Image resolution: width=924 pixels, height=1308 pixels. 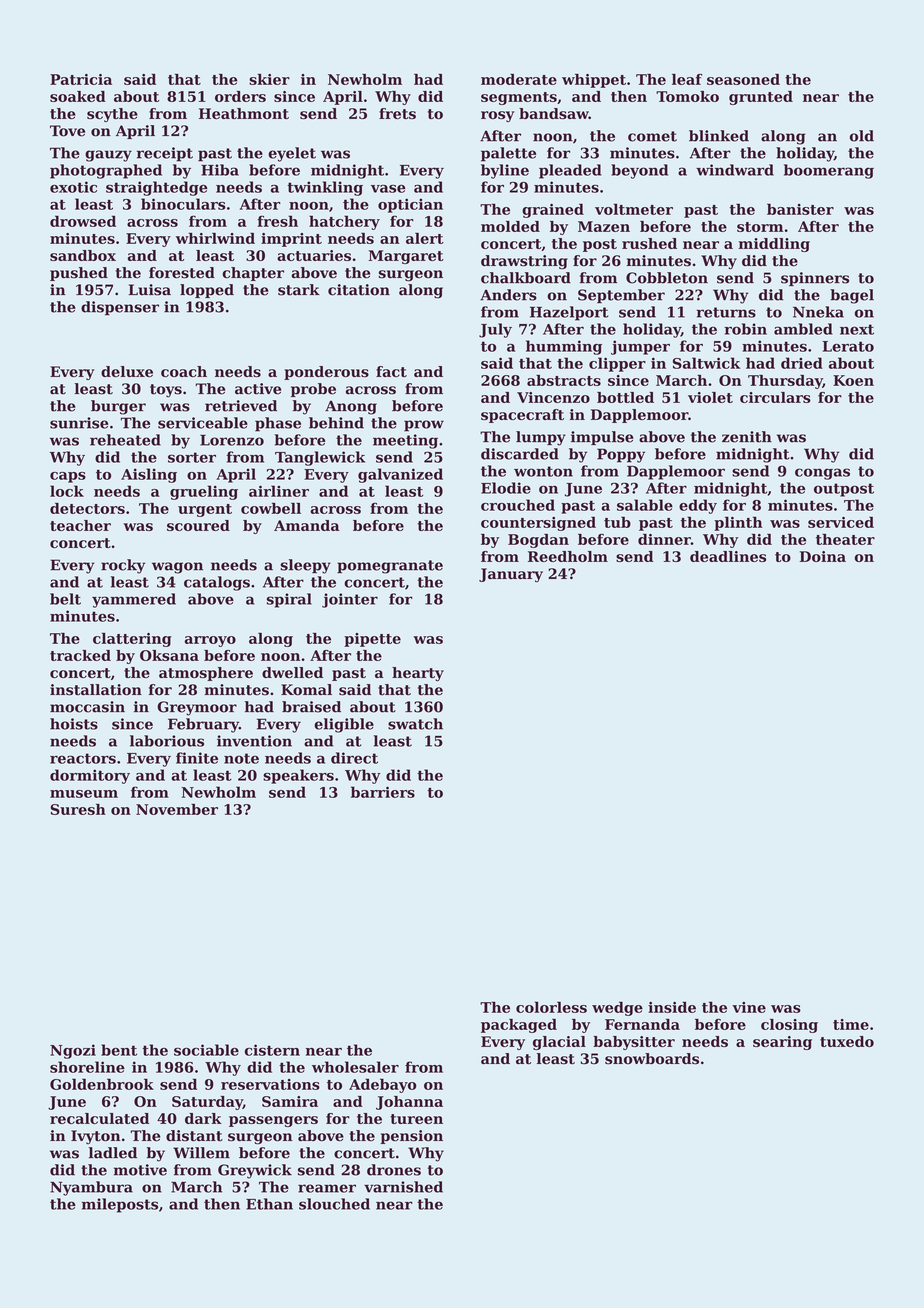 I want to click on yammered, so click(x=134, y=600).
